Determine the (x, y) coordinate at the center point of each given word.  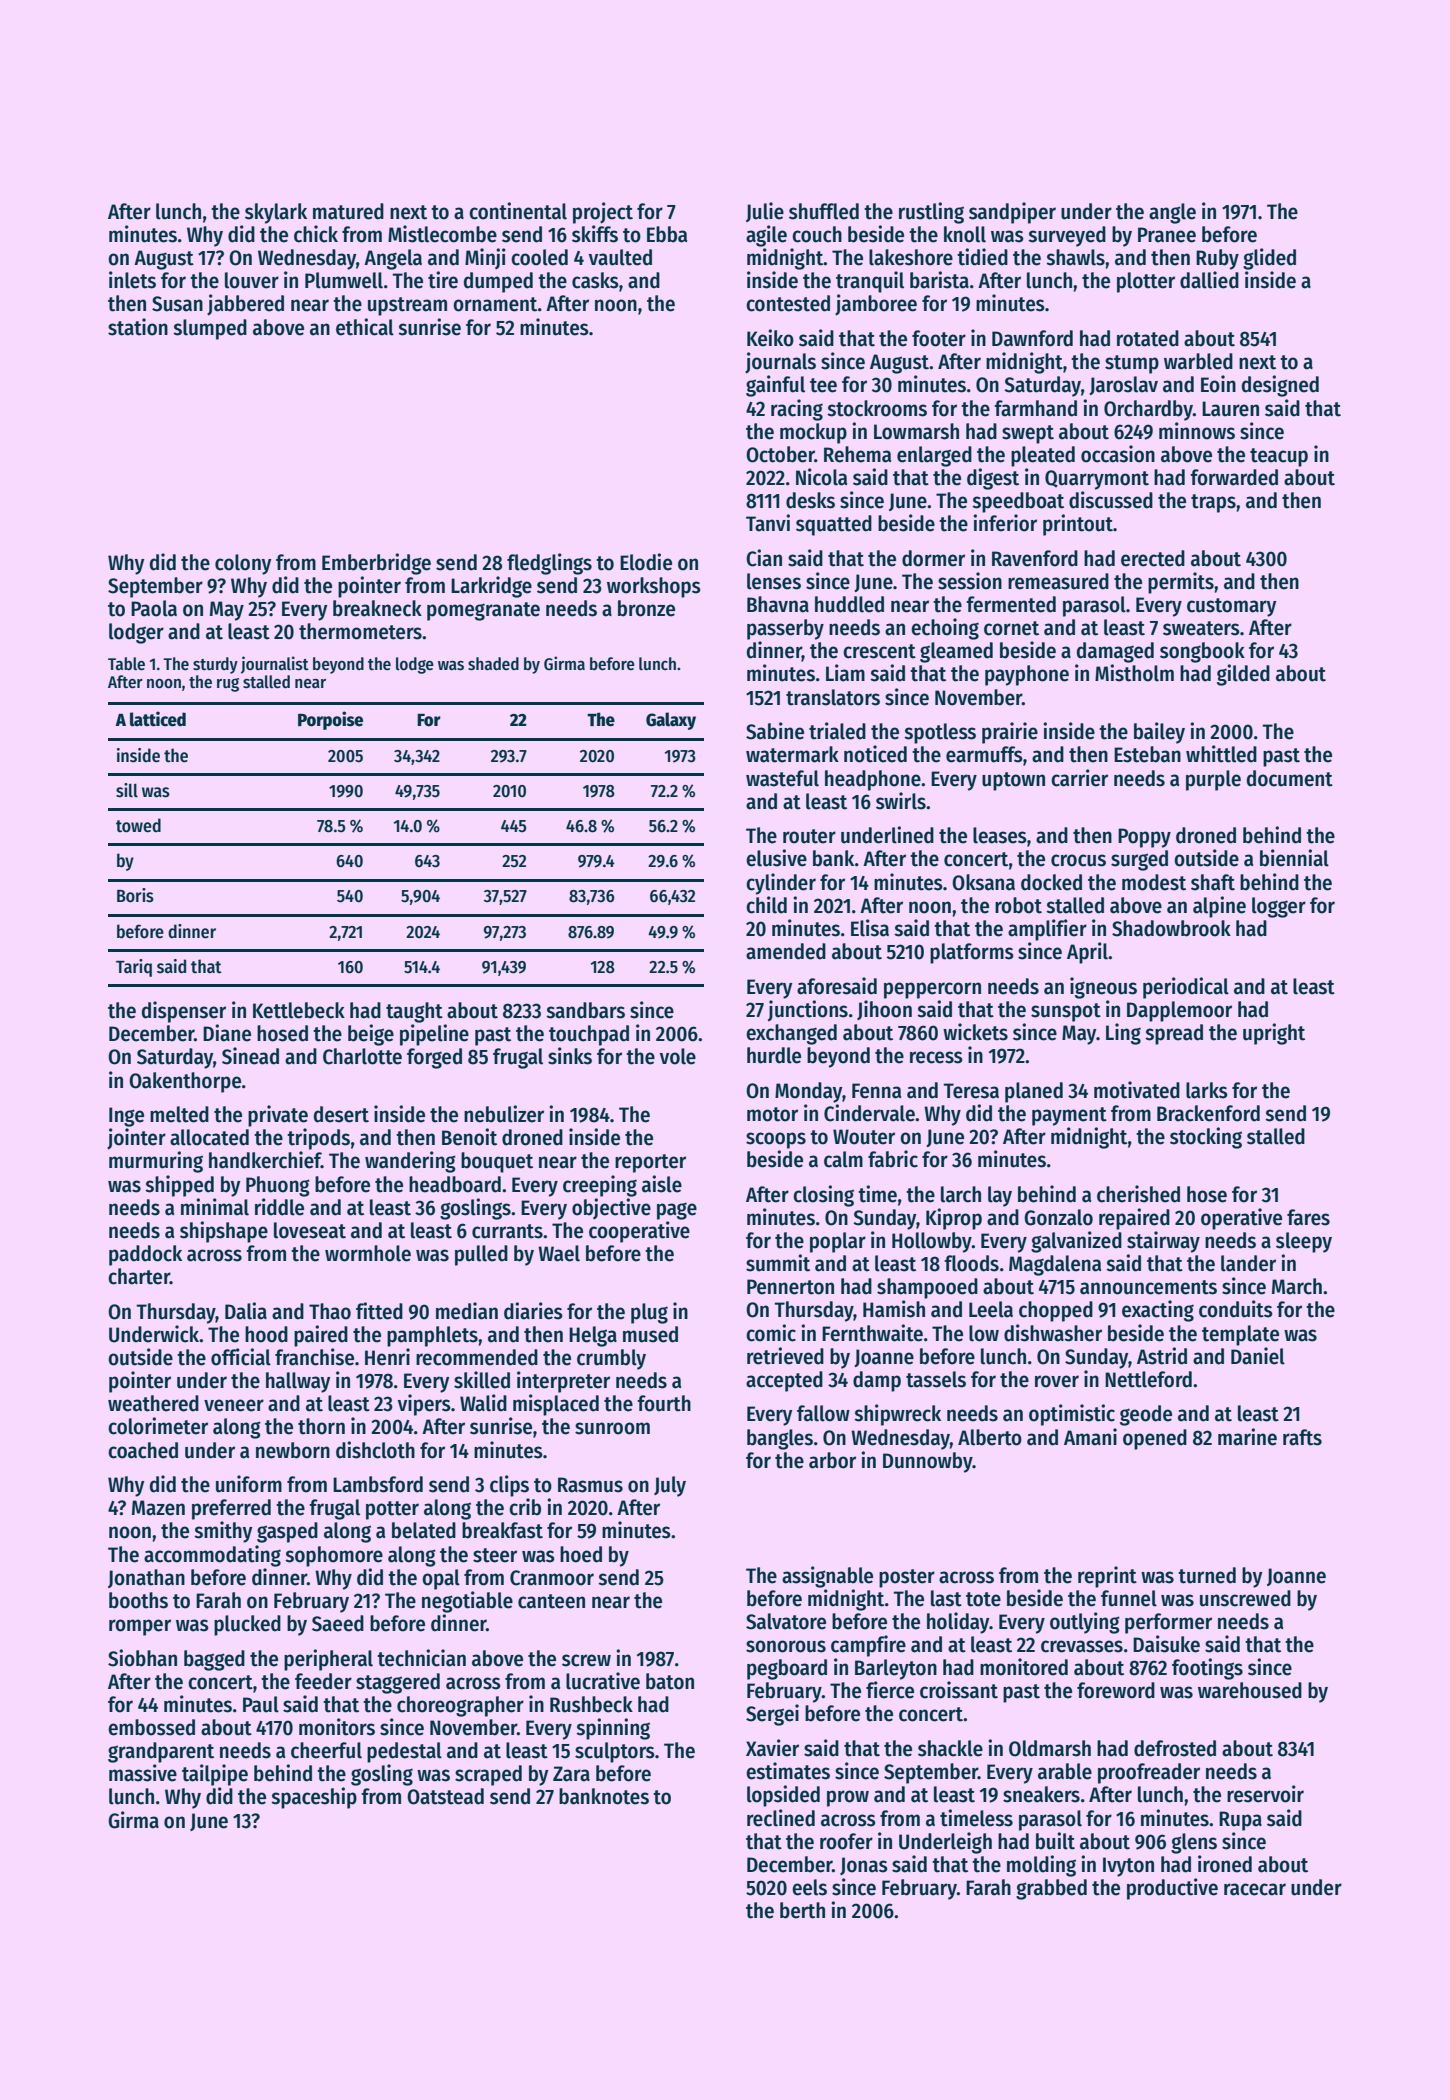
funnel (1129, 1598)
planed (1034, 1092)
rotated (1148, 338)
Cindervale (869, 1113)
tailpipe (215, 1775)
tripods (318, 1139)
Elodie (646, 562)
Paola (154, 608)
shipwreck (897, 1415)
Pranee (1167, 235)
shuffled (824, 211)
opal (441, 1579)
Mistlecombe (442, 234)
